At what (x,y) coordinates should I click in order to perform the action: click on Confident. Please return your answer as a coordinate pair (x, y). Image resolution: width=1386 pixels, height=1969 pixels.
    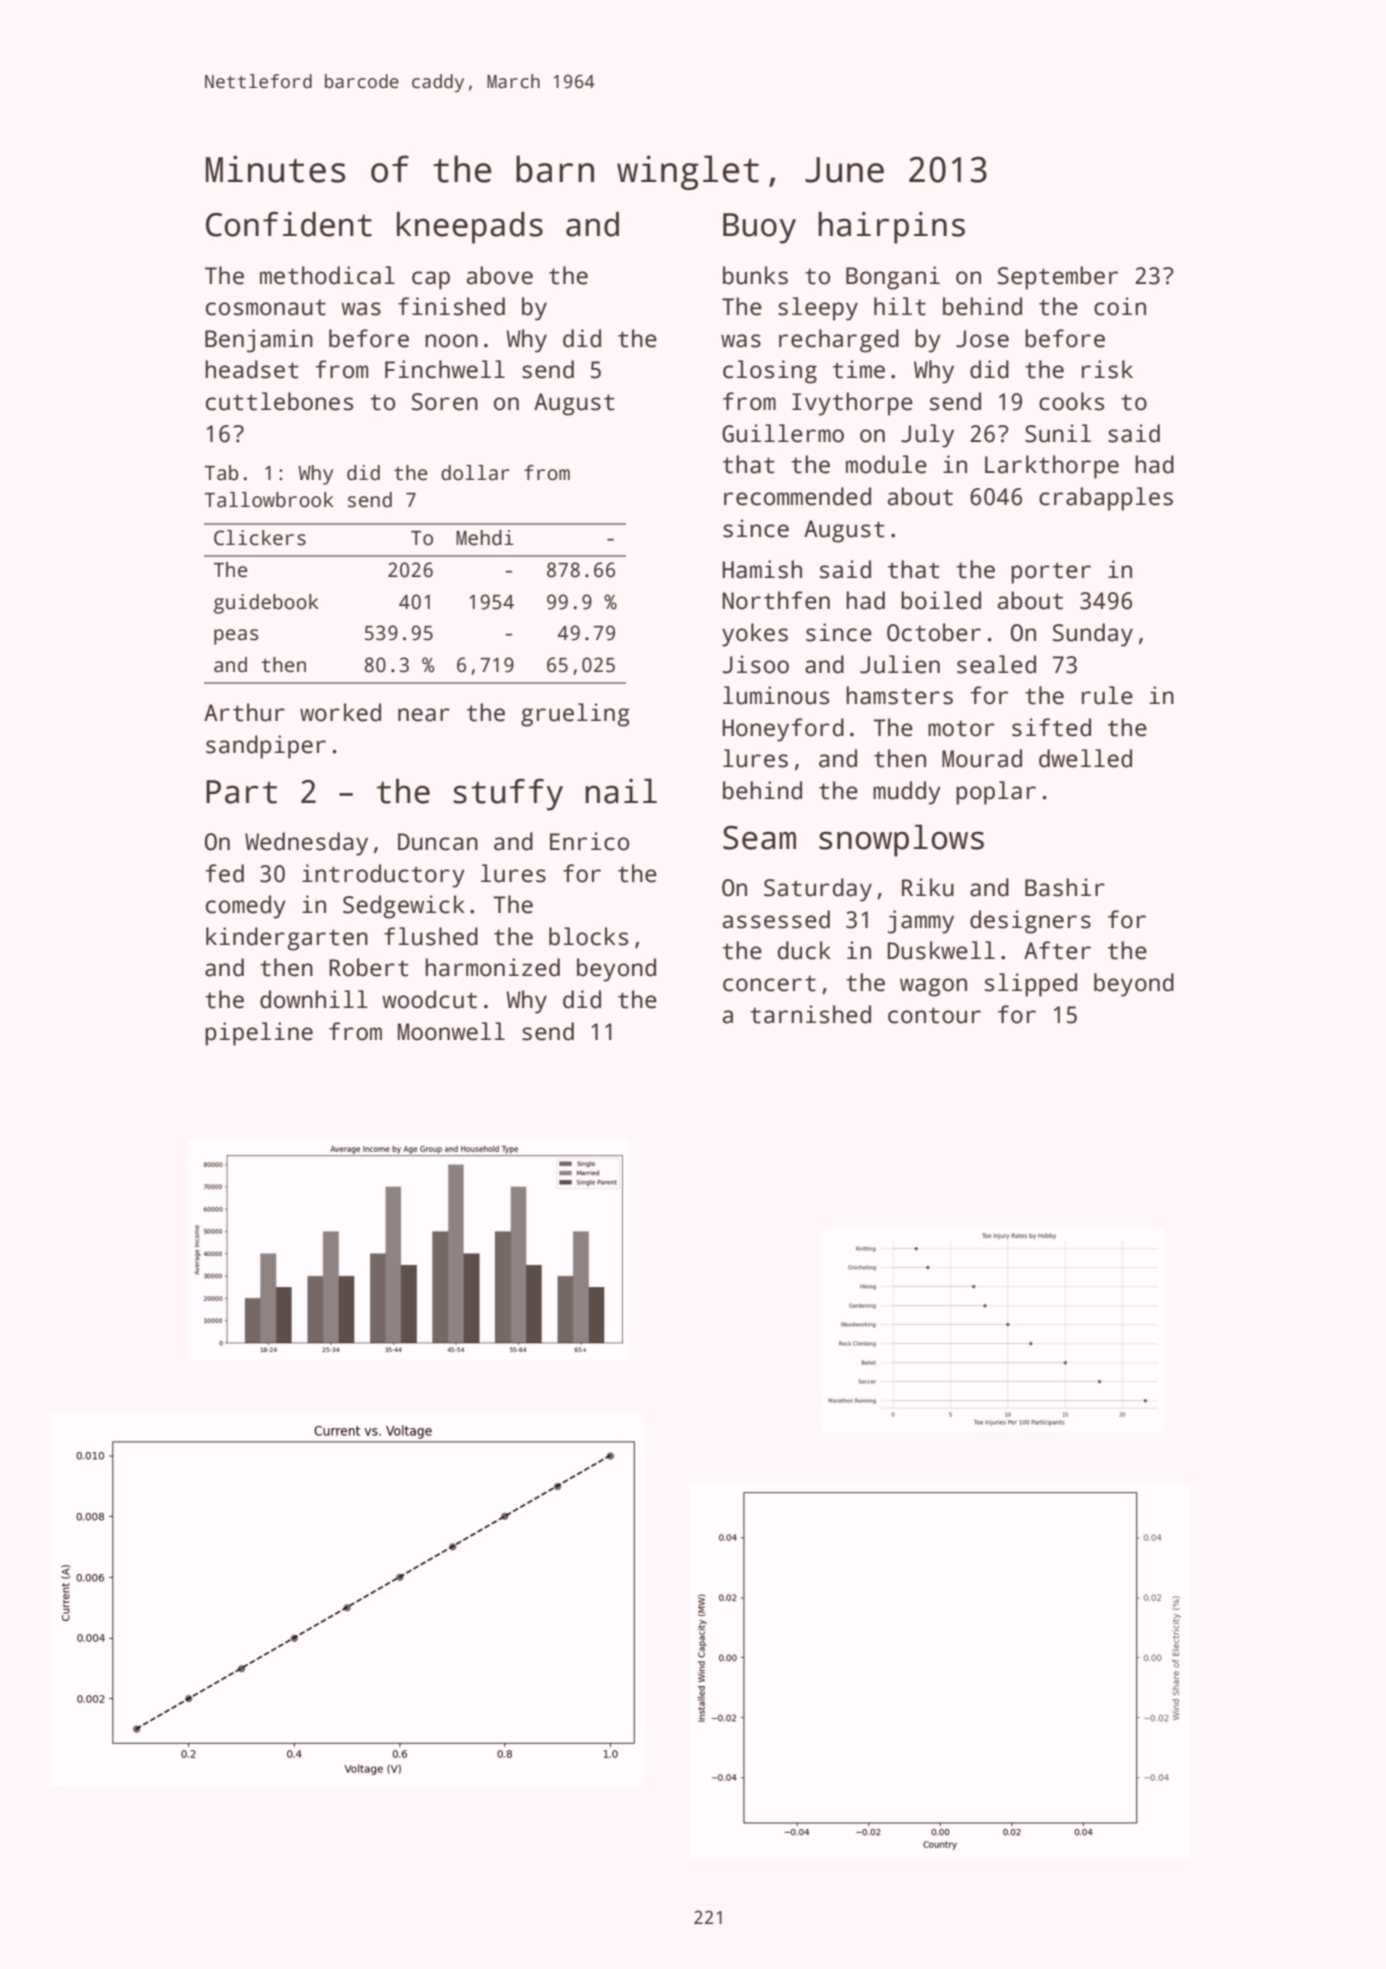
    Looking at the image, I should click on (289, 224).
